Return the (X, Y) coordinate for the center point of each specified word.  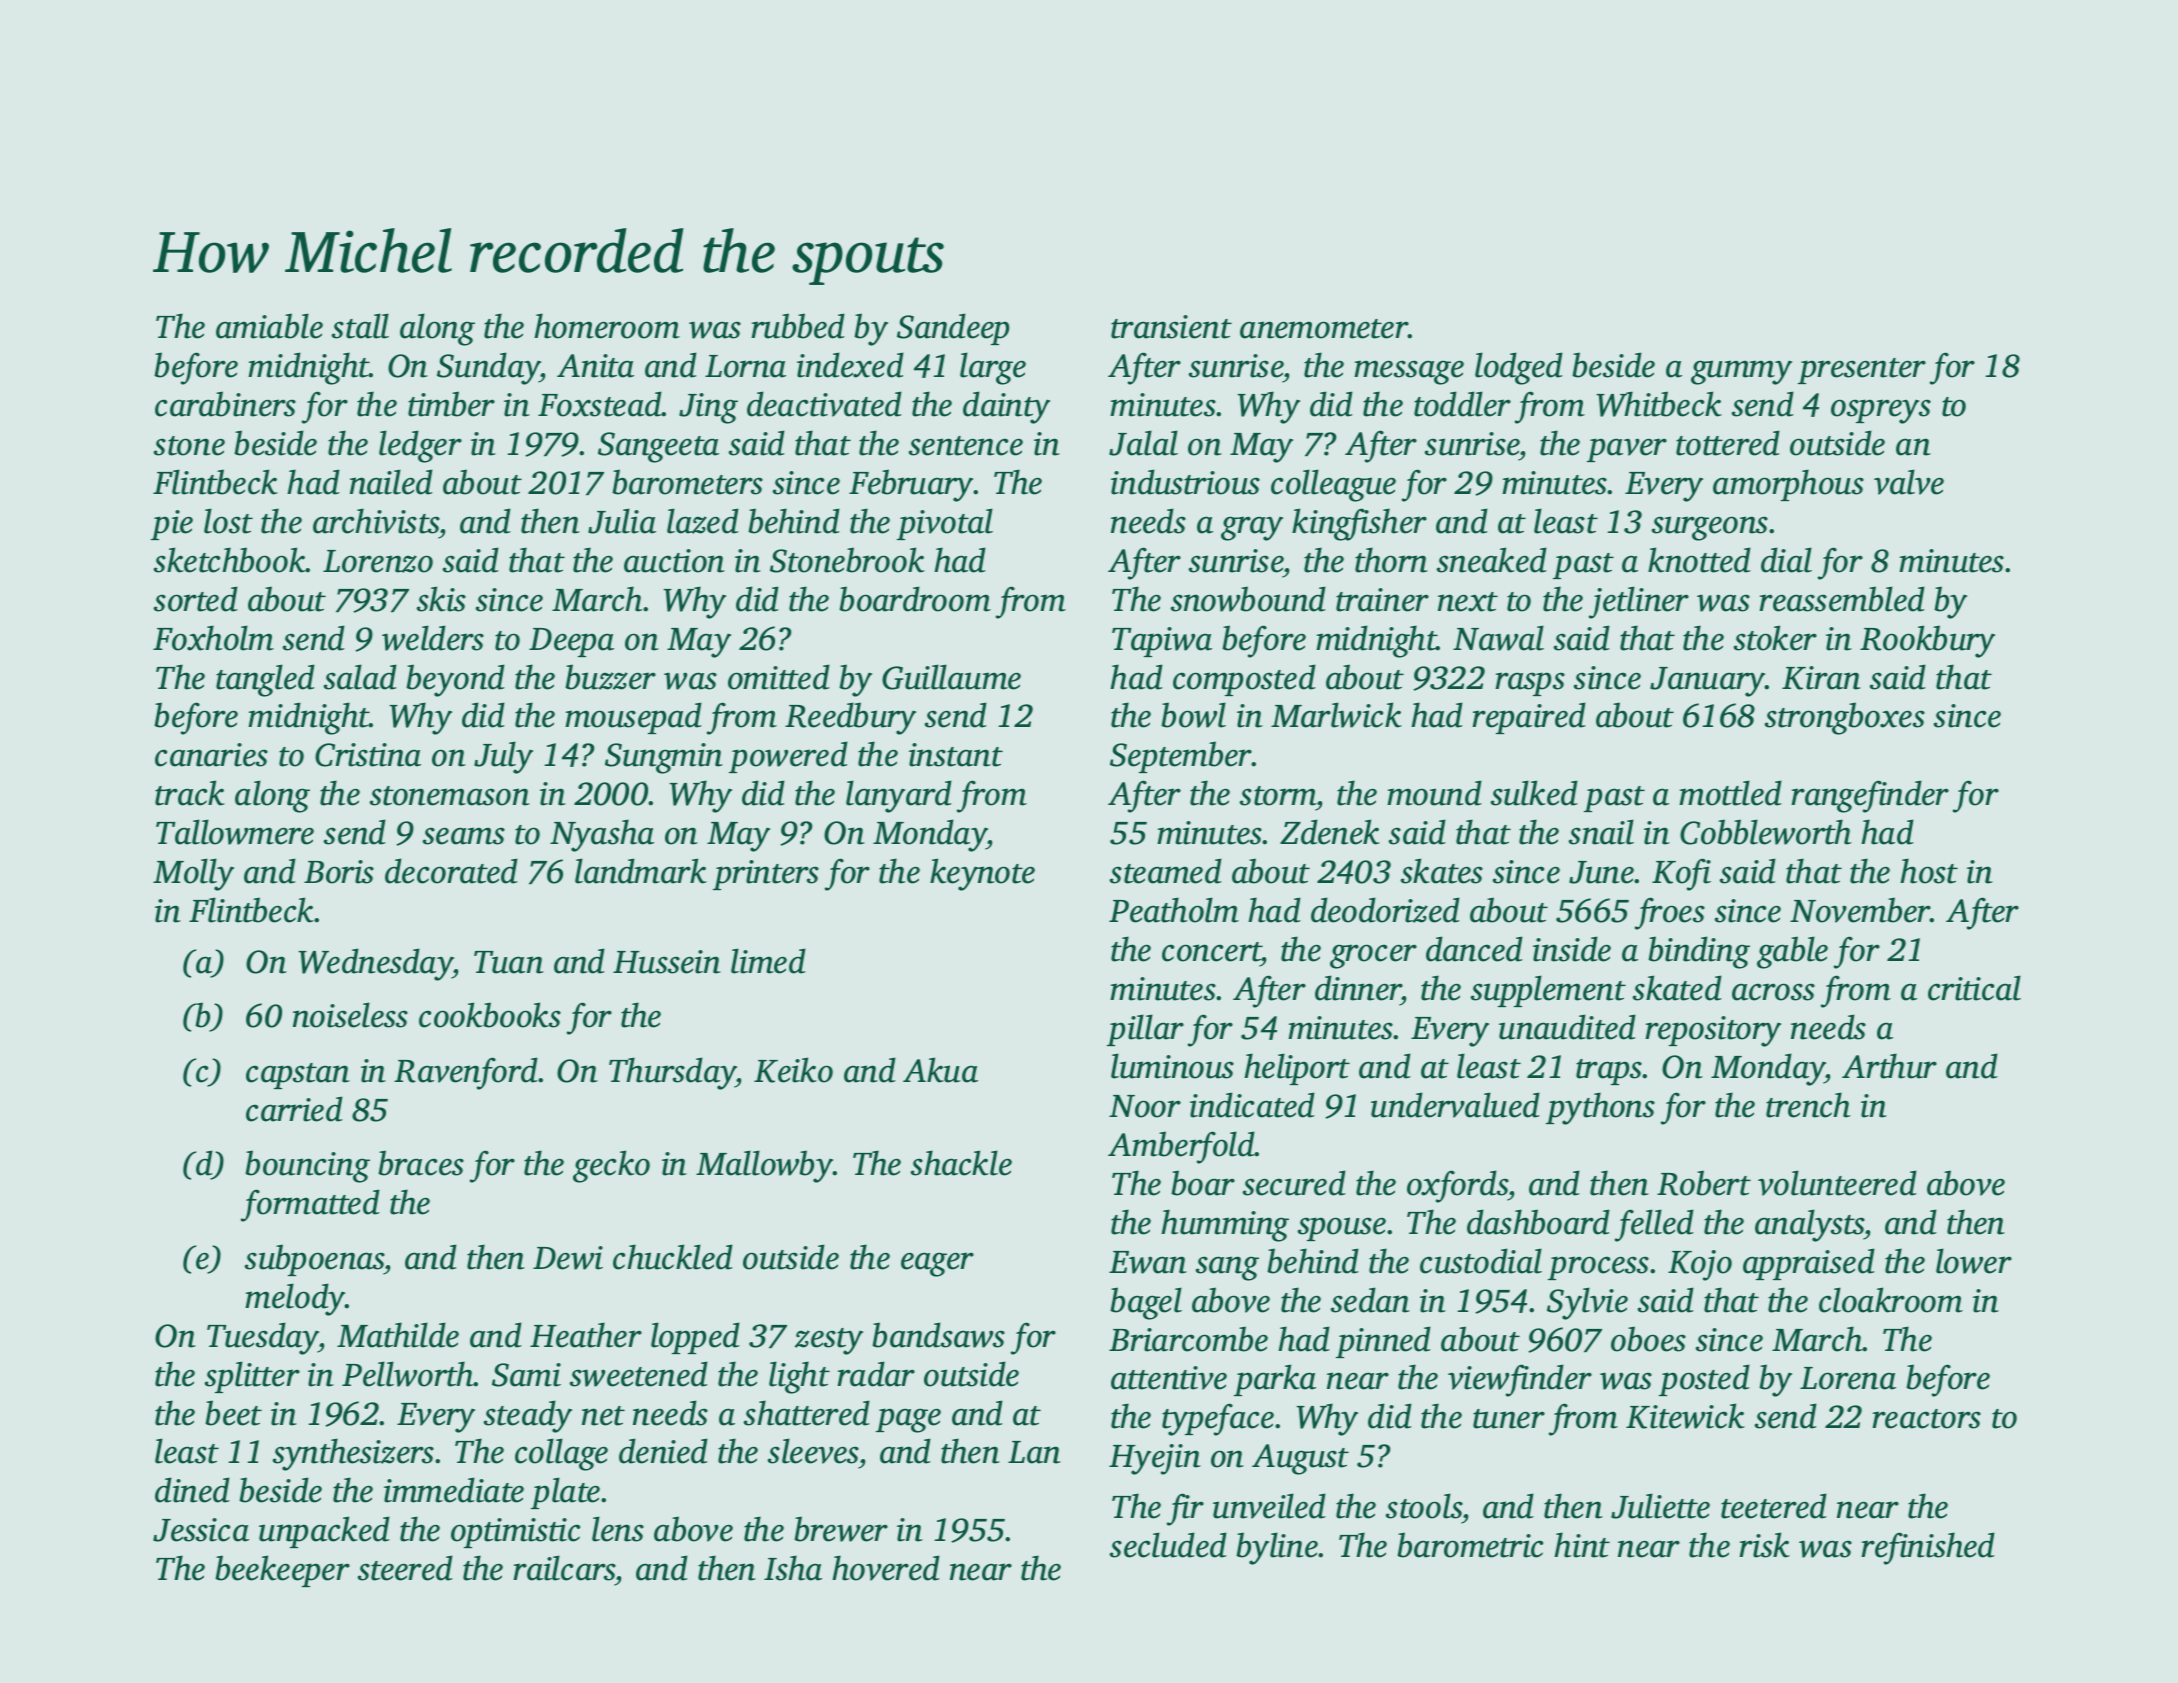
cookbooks (490, 1015)
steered (405, 1568)
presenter (1862, 371)
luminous (1172, 1066)
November (1860, 910)
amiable (269, 326)
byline (1277, 1548)
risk (1764, 1545)
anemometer (1324, 329)
